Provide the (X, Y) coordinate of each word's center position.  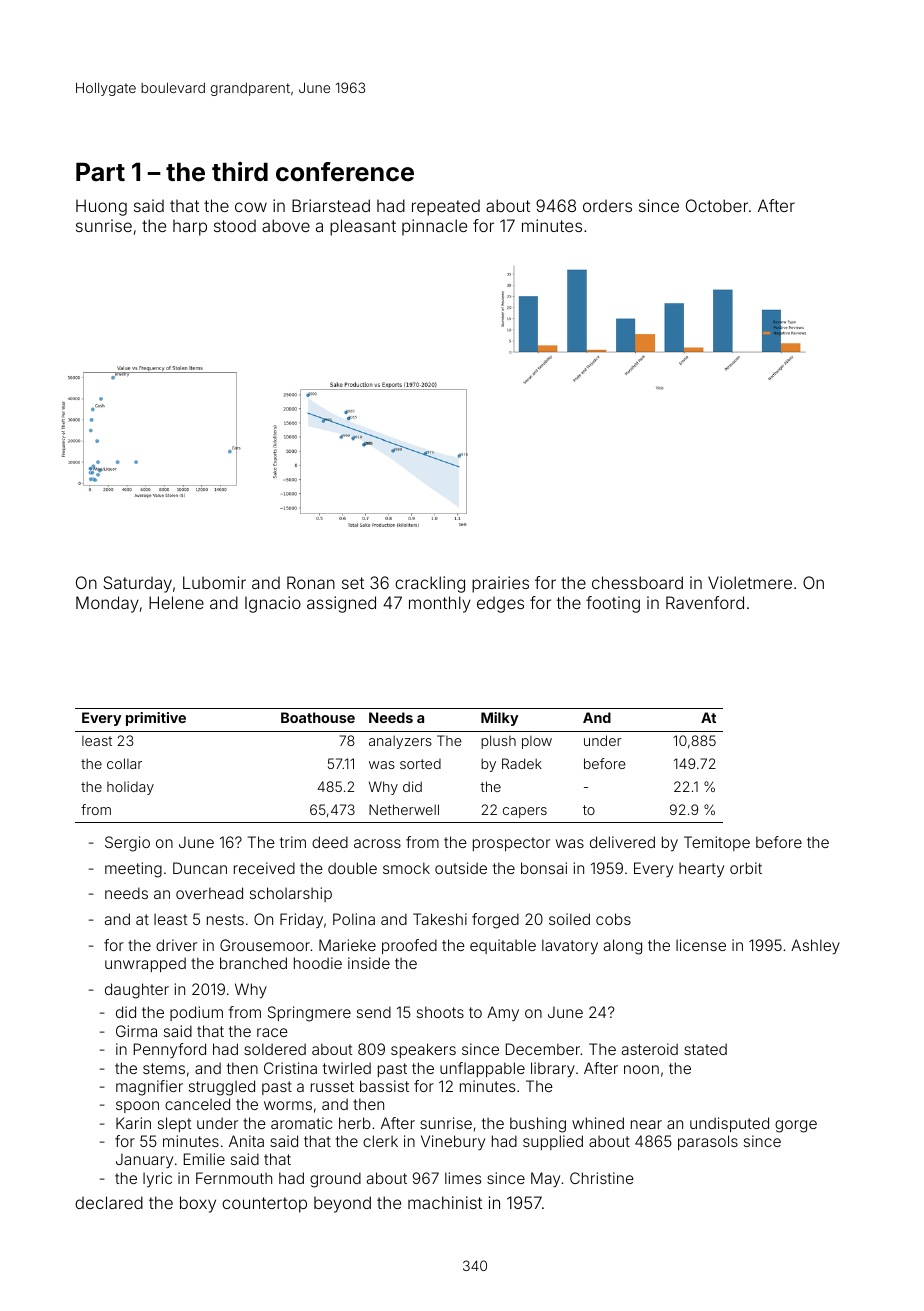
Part (100, 172)
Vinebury (453, 1142)
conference (345, 172)
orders (607, 205)
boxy (198, 1204)
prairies (500, 584)
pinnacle (434, 227)
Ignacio (273, 604)
